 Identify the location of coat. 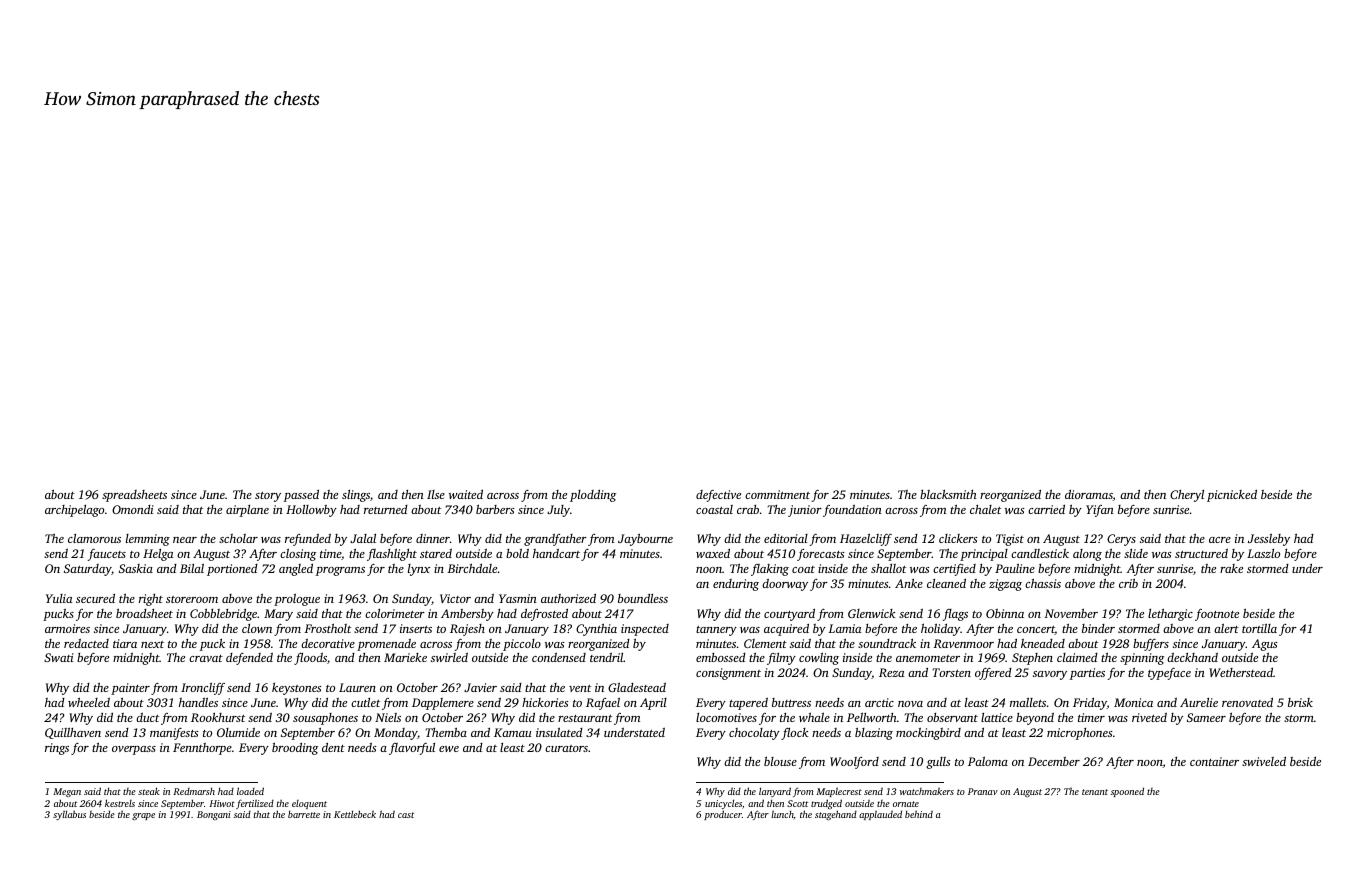
(803, 569).
